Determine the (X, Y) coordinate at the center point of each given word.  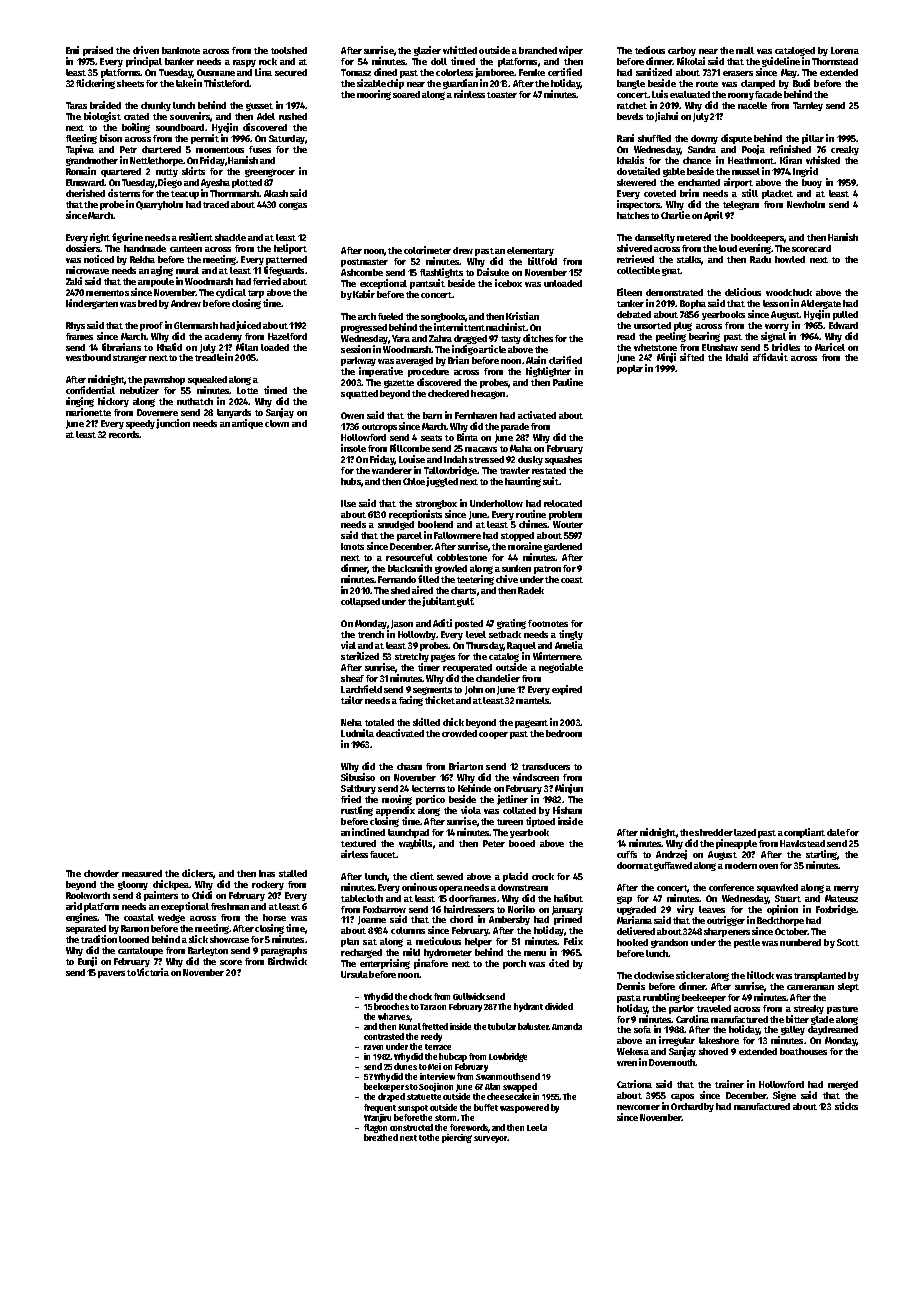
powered (532, 1108)
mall (745, 50)
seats (431, 438)
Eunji (87, 962)
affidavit (770, 357)
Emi (72, 50)
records (124, 434)
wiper (571, 51)
